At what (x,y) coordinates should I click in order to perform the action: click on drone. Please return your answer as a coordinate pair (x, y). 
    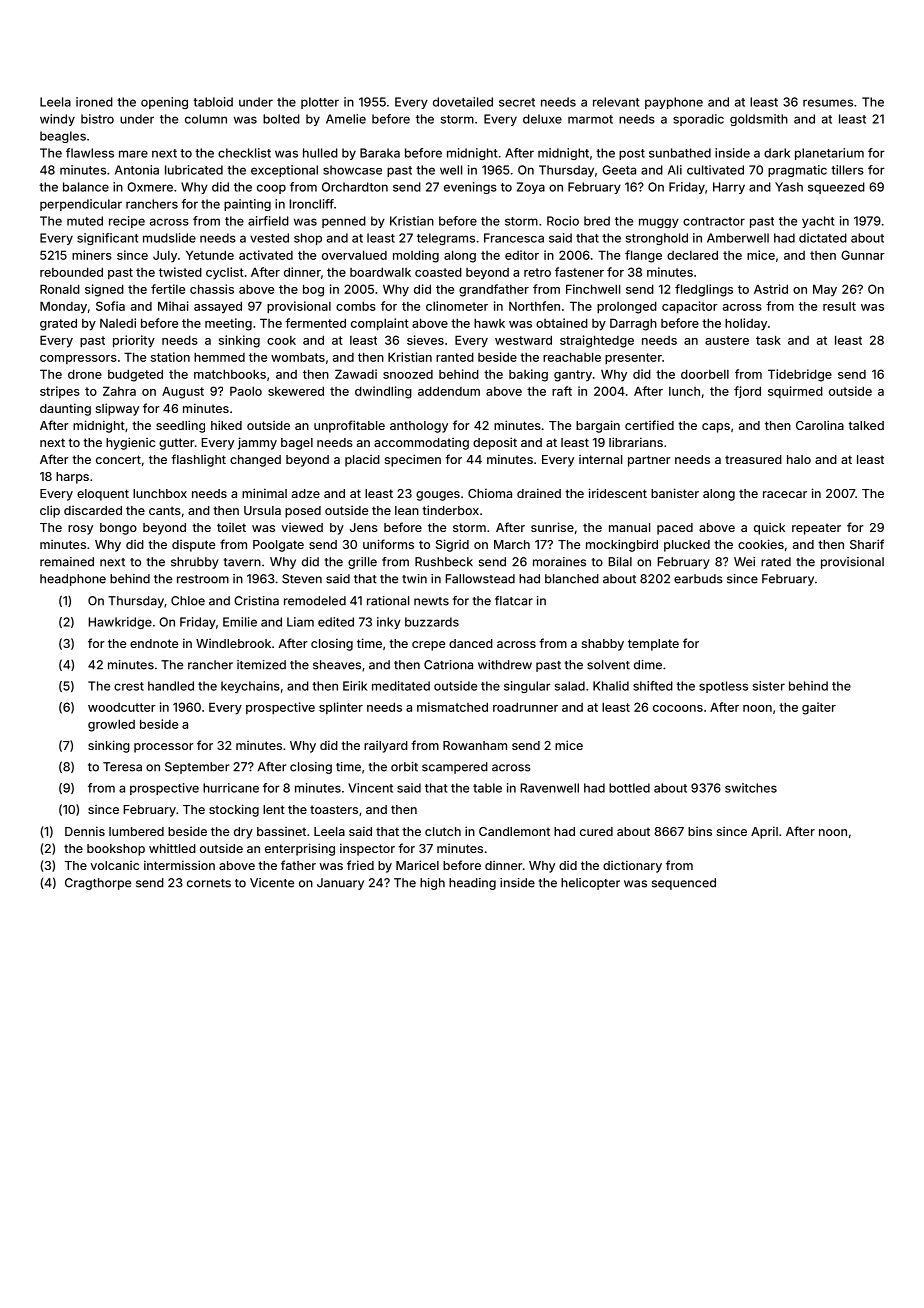
    Looking at the image, I should click on (85, 374).
